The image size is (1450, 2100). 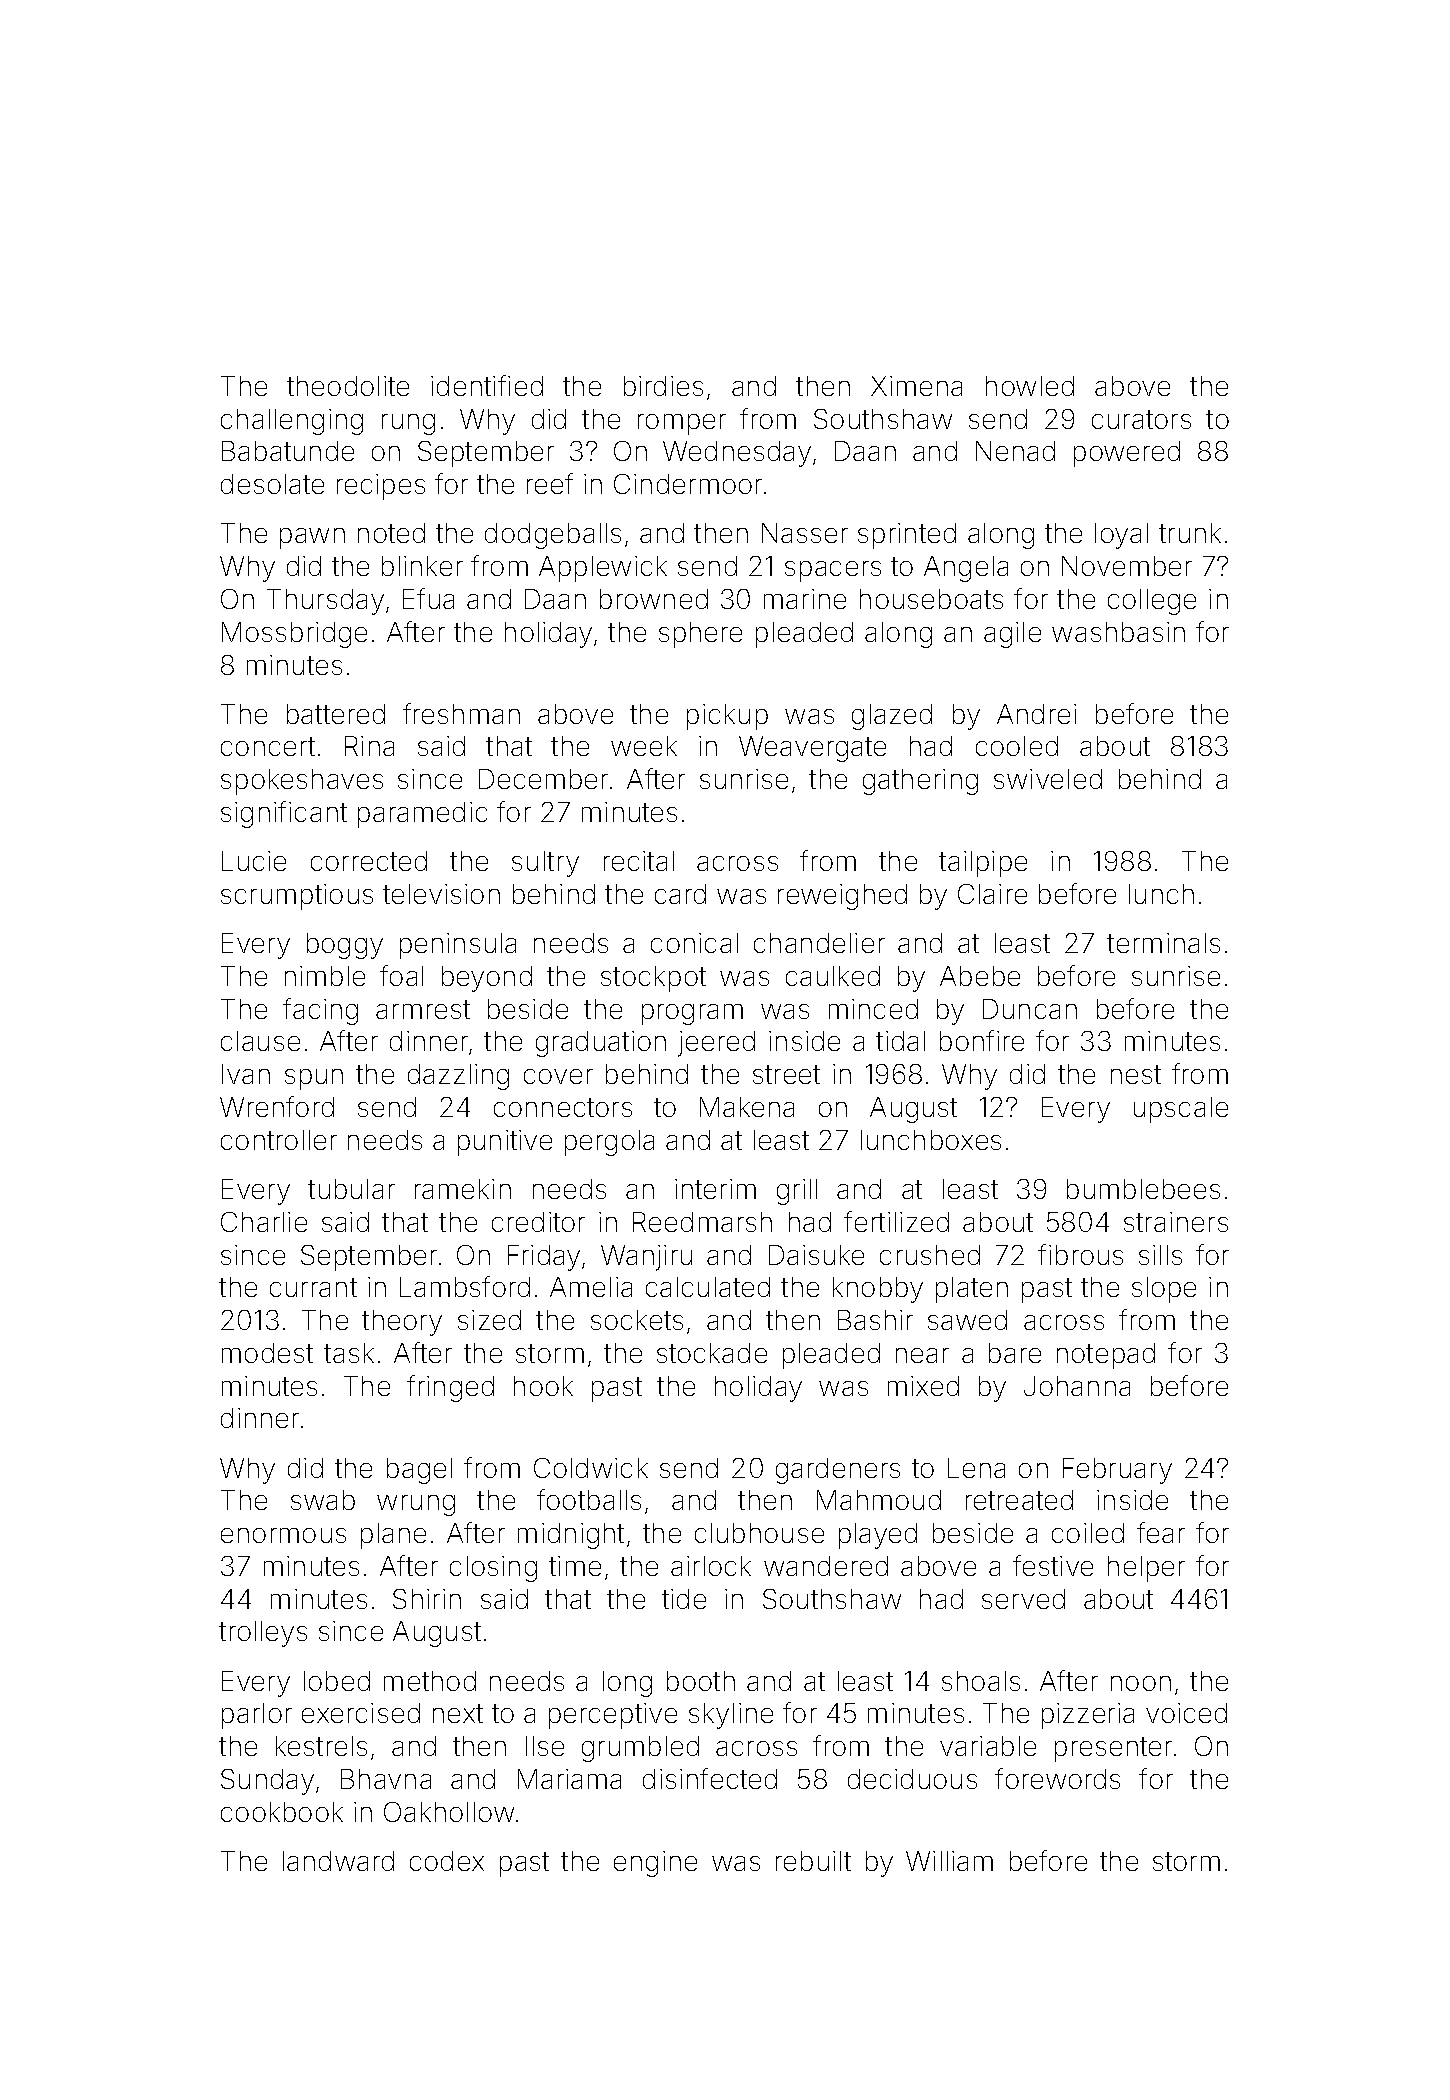 I want to click on fringed, so click(x=450, y=1388).
